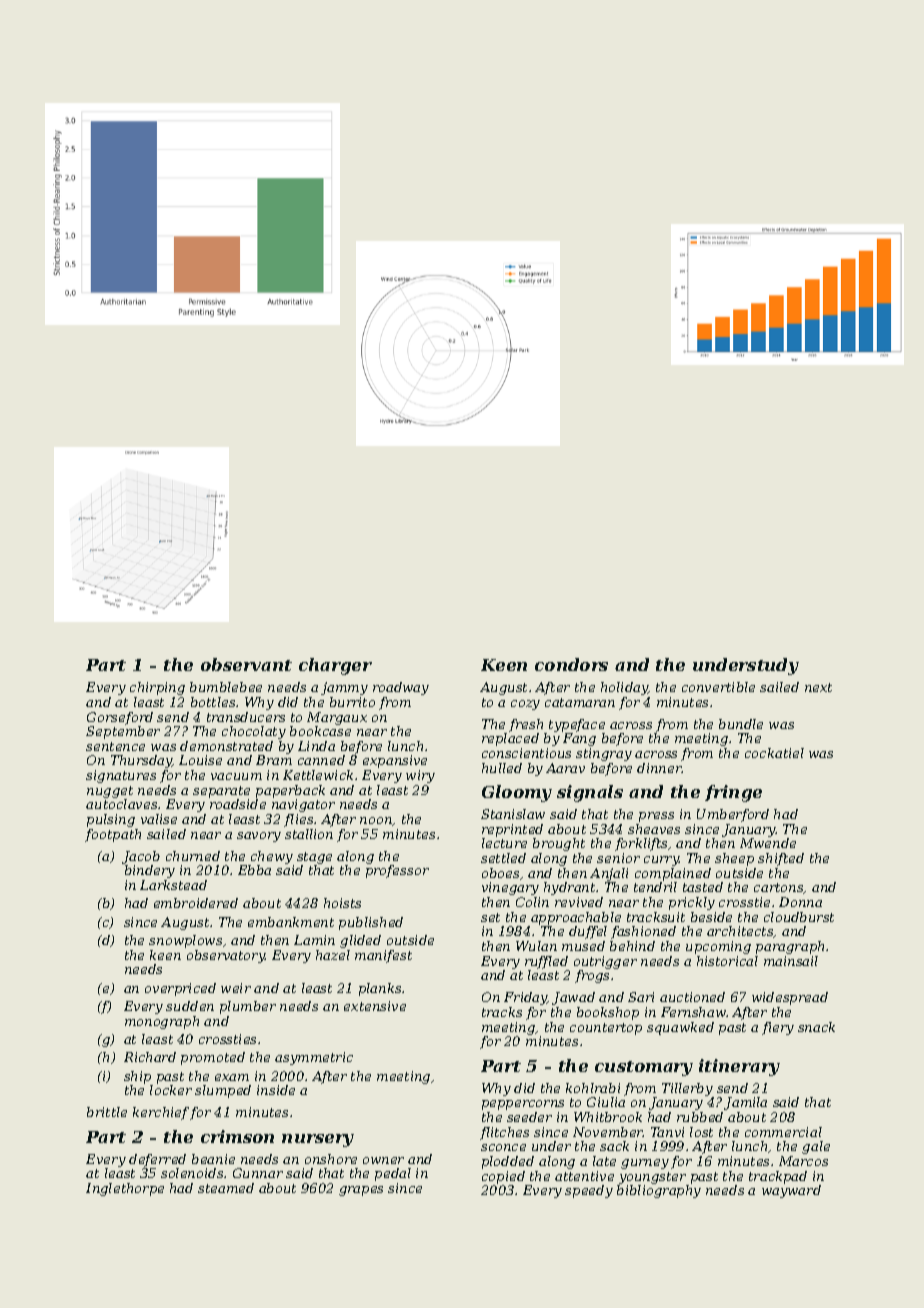 This document has height=1308, width=924. I want to click on Larkstead, so click(173, 885).
